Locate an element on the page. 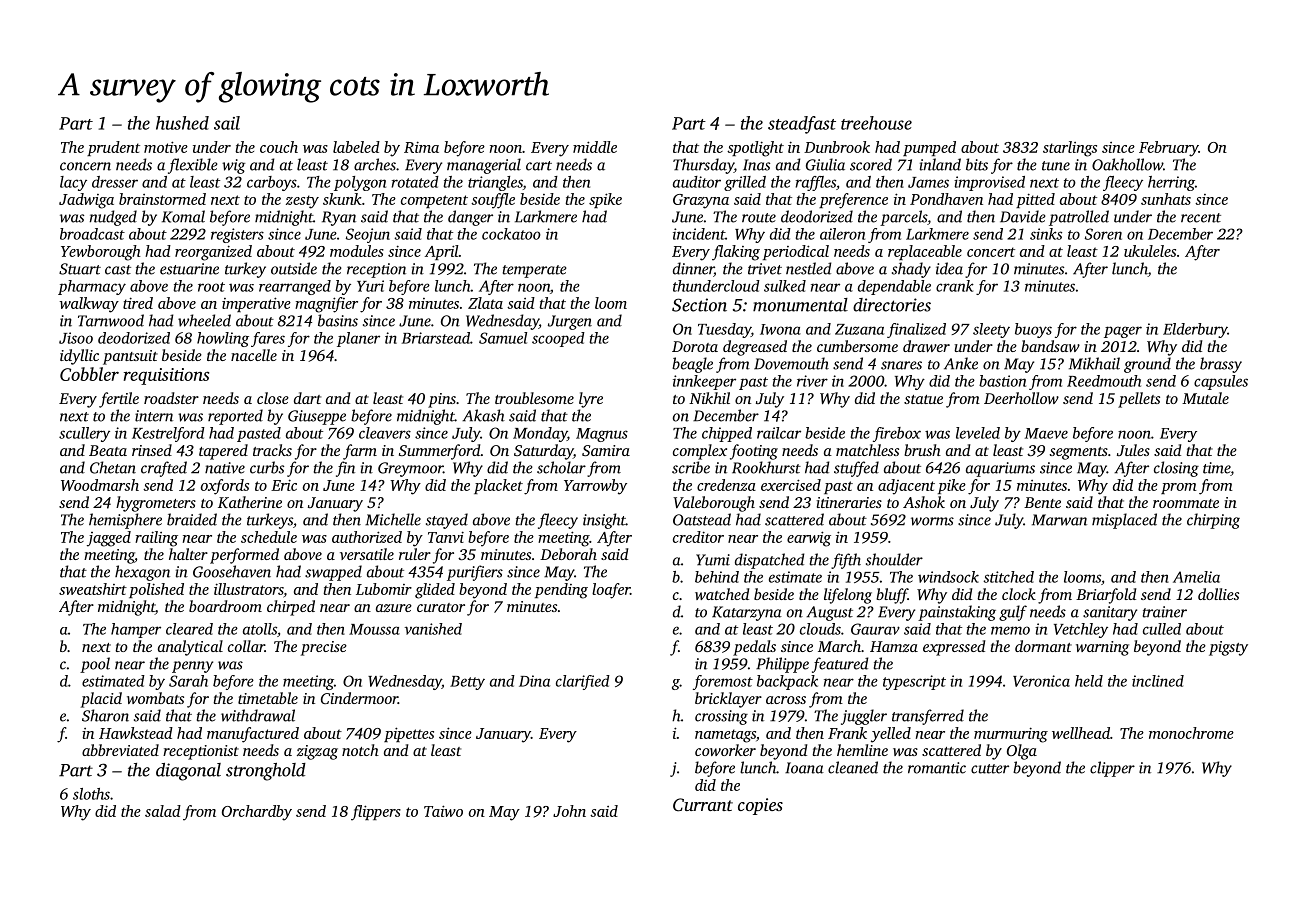 The height and width of the page is (924, 1308). Valeborough is located at coordinates (714, 504).
